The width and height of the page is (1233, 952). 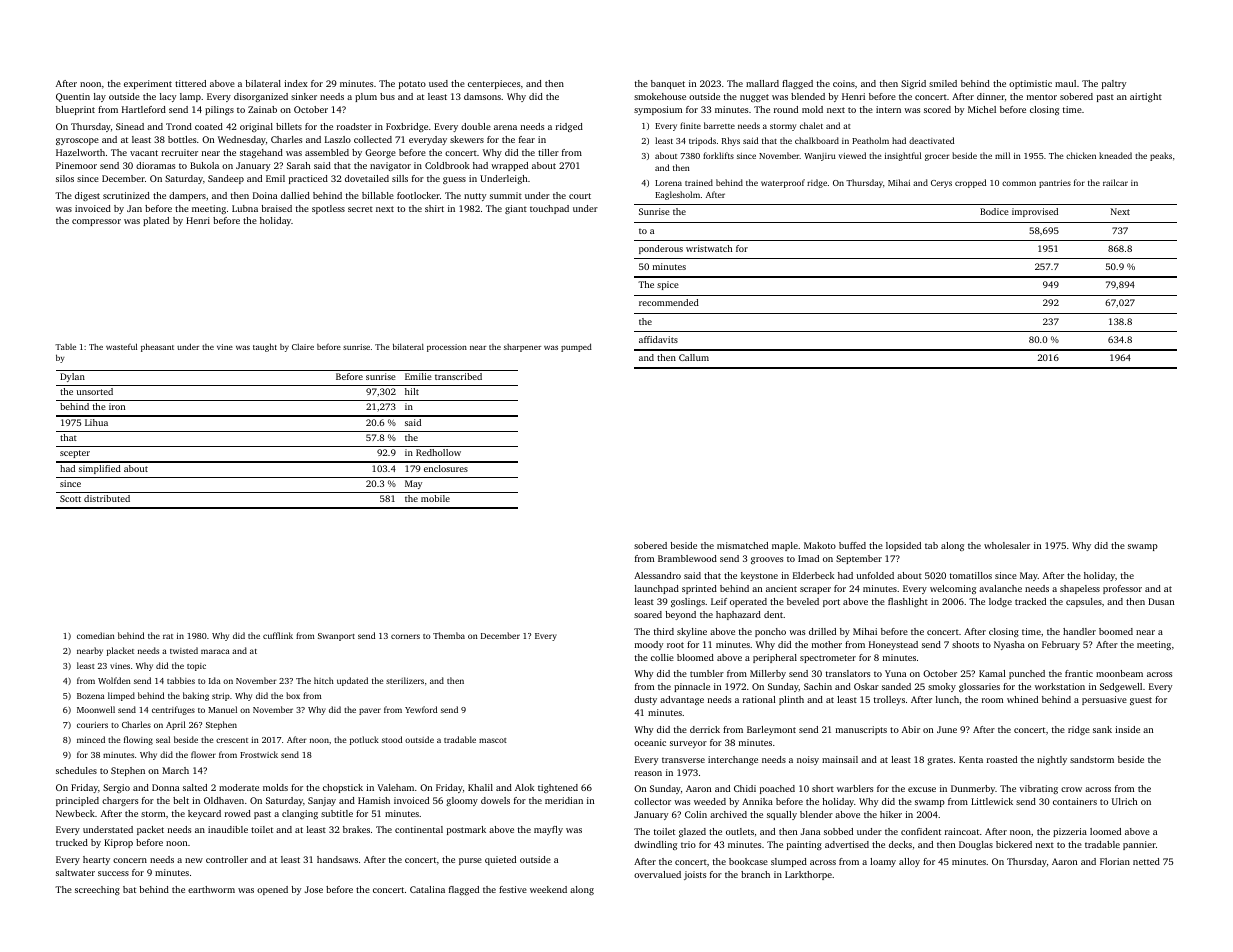 What do you see at coordinates (994, 211) in the page?
I see `Bodice` at bounding box center [994, 211].
